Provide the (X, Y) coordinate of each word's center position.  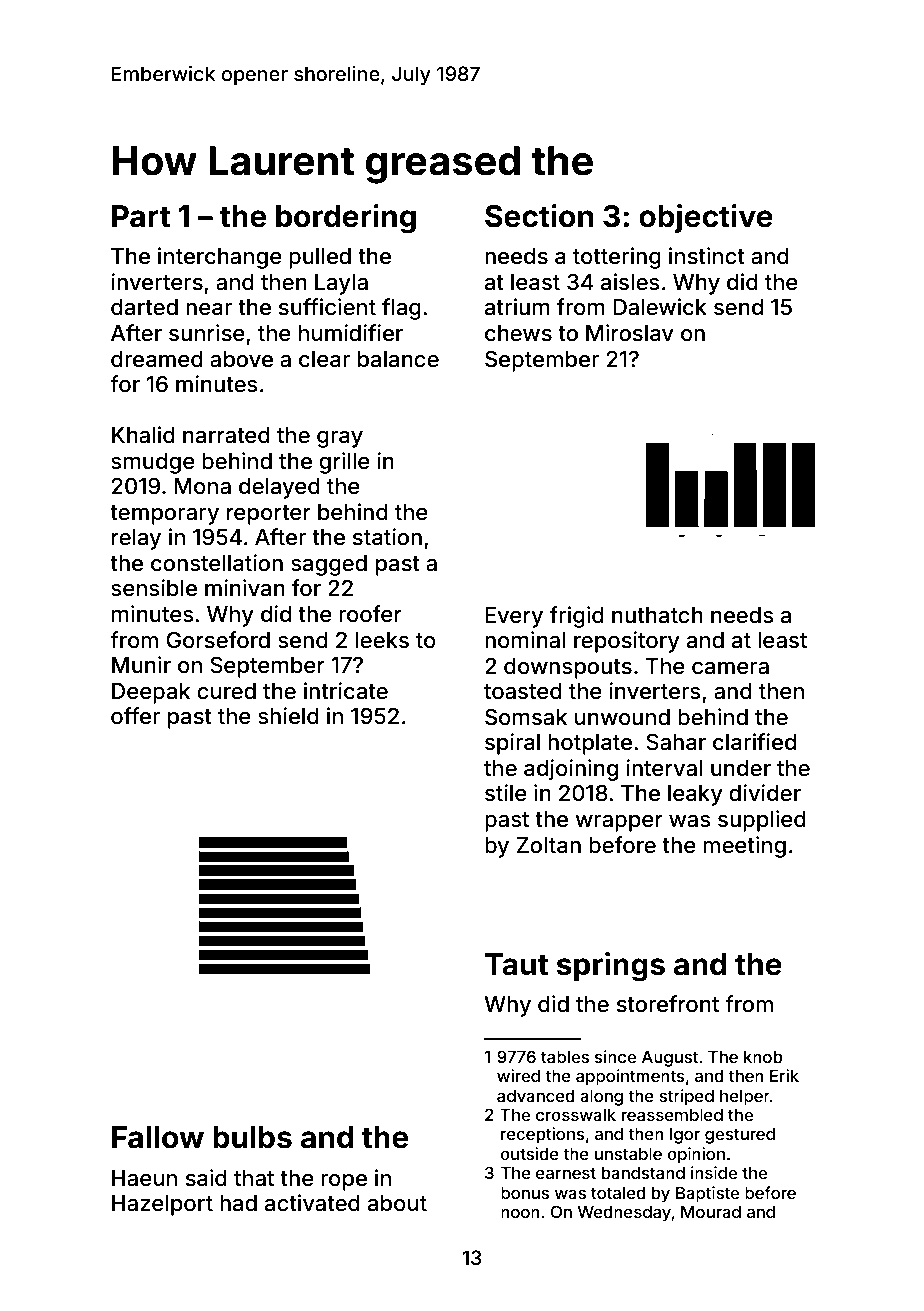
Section (539, 216)
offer (135, 716)
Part (141, 216)
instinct (707, 256)
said (206, 1178)
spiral (512, 744)
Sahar (676, 742)
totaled (618, 1193)
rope (344, 1182)
